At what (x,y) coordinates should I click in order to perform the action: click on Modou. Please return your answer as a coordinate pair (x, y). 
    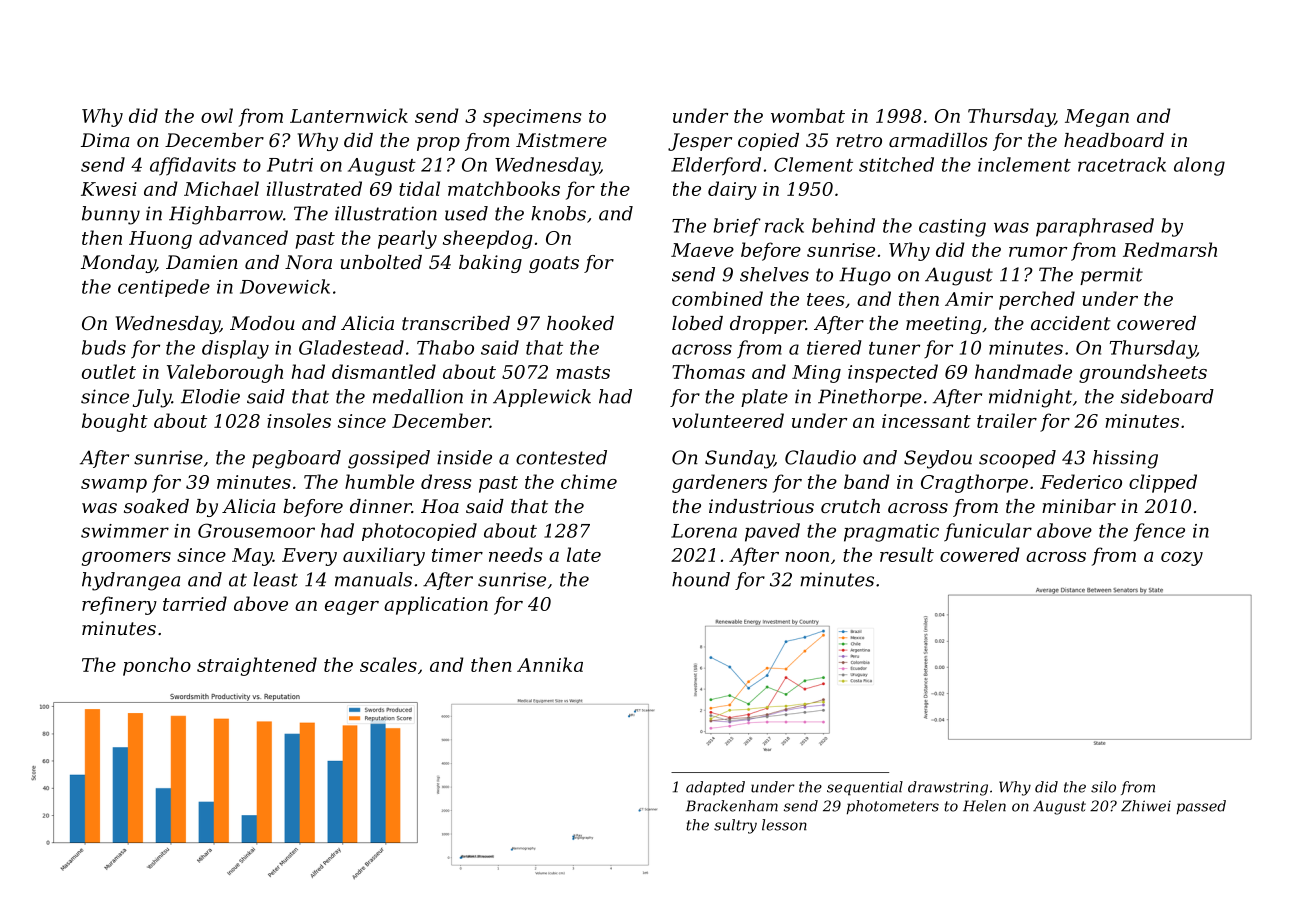
    Looking at the image, I should click on (262, 323).
